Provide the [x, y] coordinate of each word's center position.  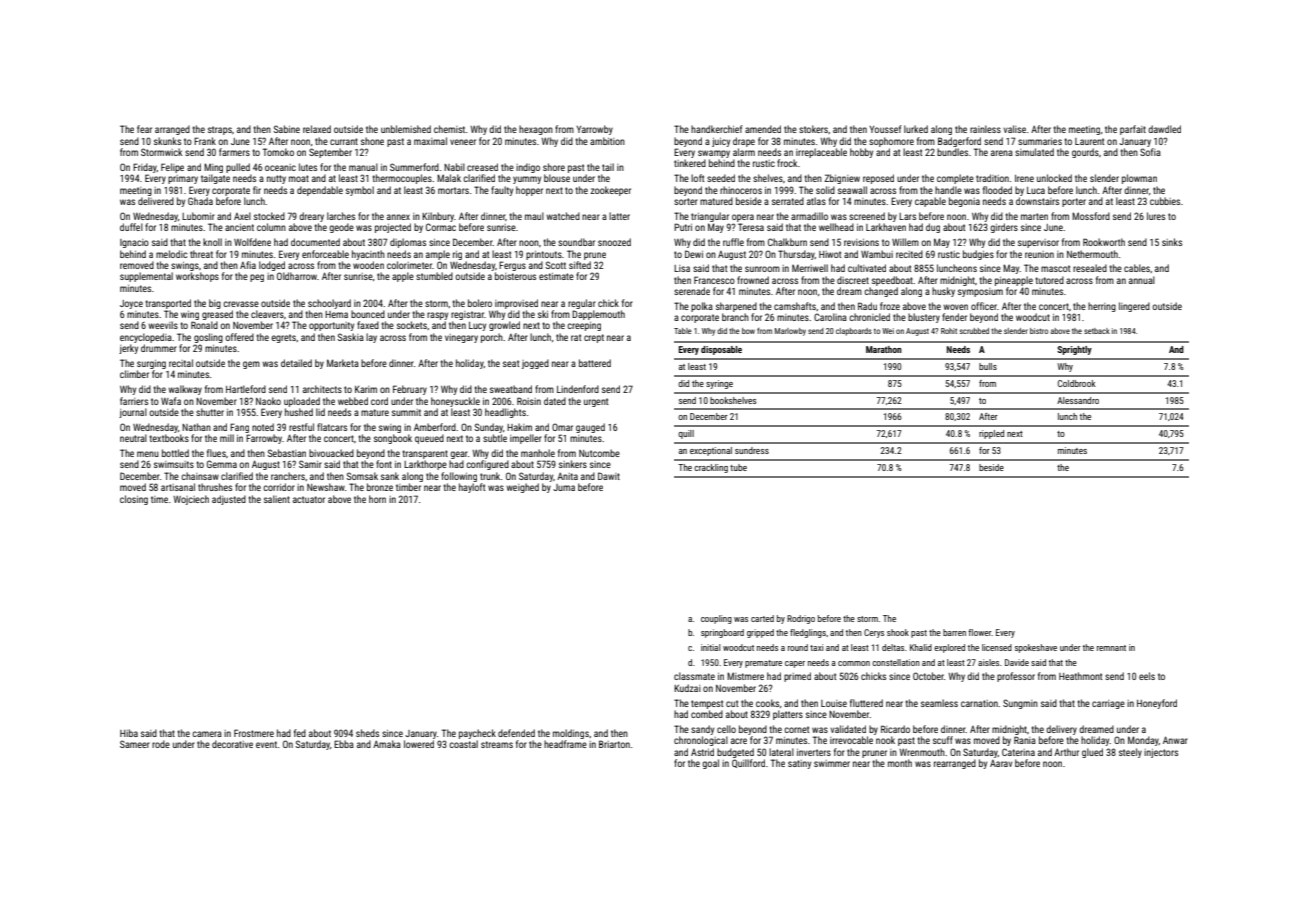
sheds [367, 733]
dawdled [1164, 129]
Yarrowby [594, 130]
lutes [308, 167]
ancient [239, 227]
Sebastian [286, 453]
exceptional [711, 451]
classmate [694, 676]
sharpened [736, 307]
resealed [1090, 268]
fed [300, 733]
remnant [1111, 648]
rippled [991, 434]
